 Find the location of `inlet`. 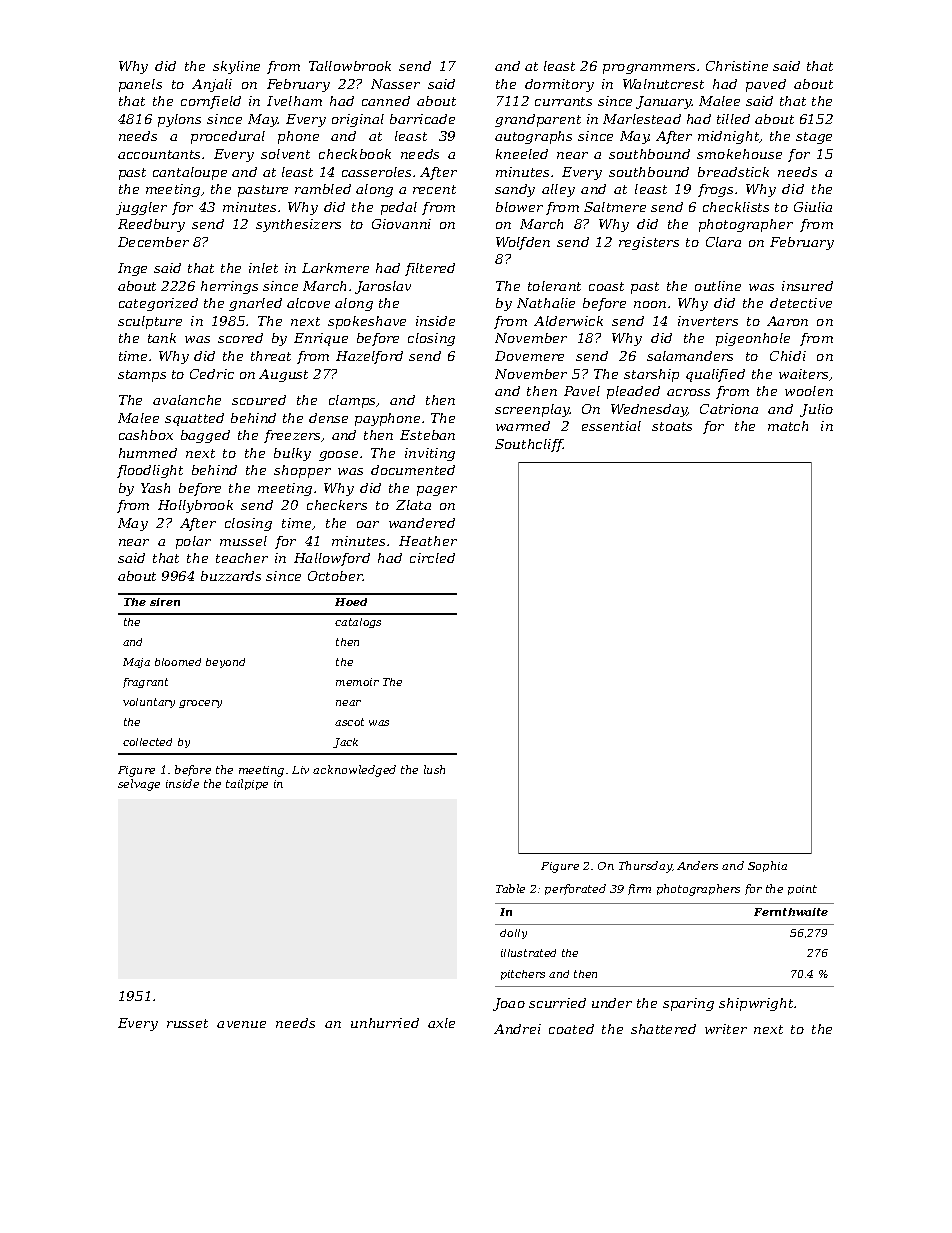

inlet is located at coordinates (263, 268).
